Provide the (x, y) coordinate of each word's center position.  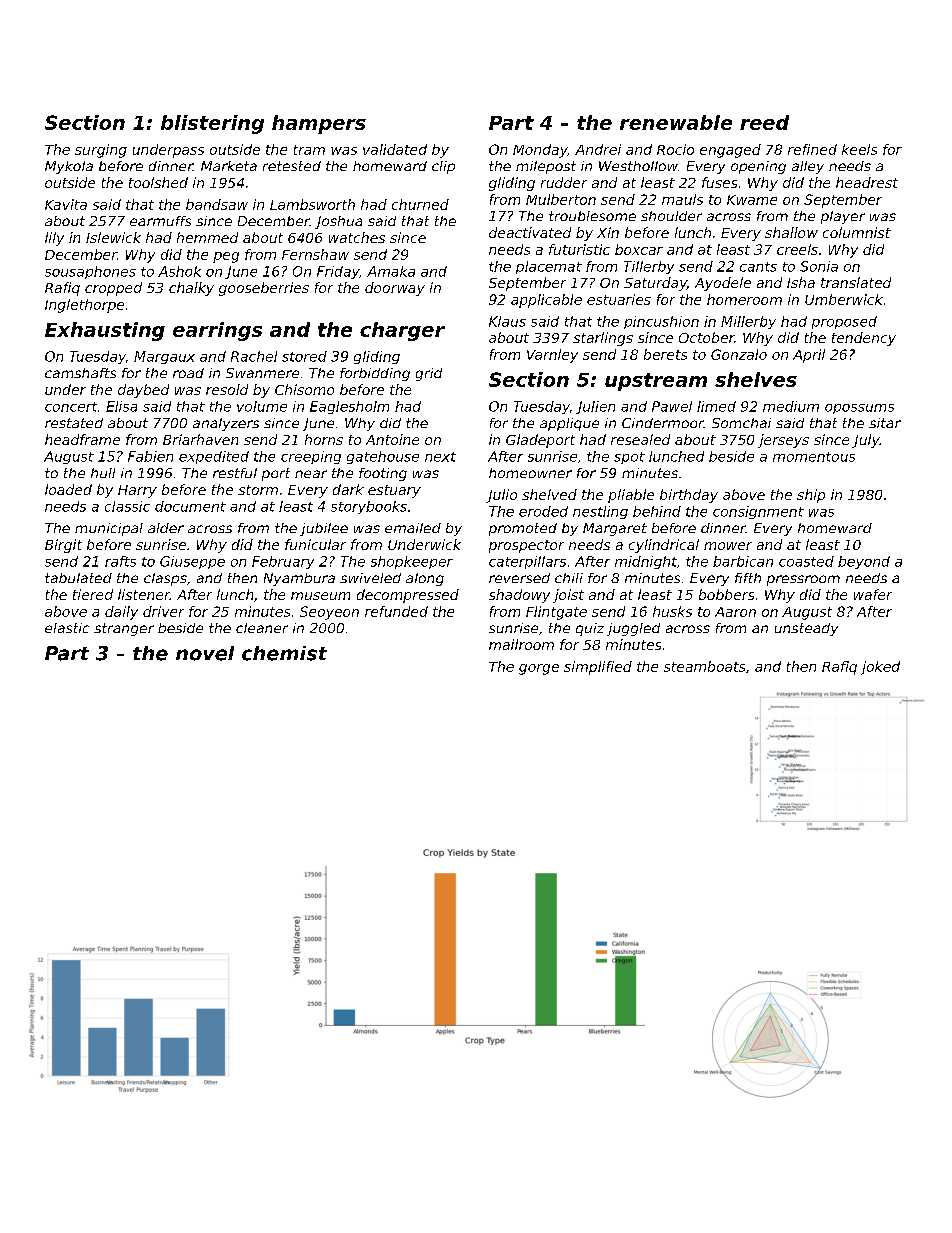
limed (716, 406)
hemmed (207, 237)
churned (420, 204)
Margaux (164, 357)
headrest (867, 182)
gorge (539, 669)
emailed (413, 528)
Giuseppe (192, 562)
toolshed (158, 182)
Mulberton (561, 199)
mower (728, 546)
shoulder (671, 216)
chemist (284, 653)
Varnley (552, 356)
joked (880, 668)
